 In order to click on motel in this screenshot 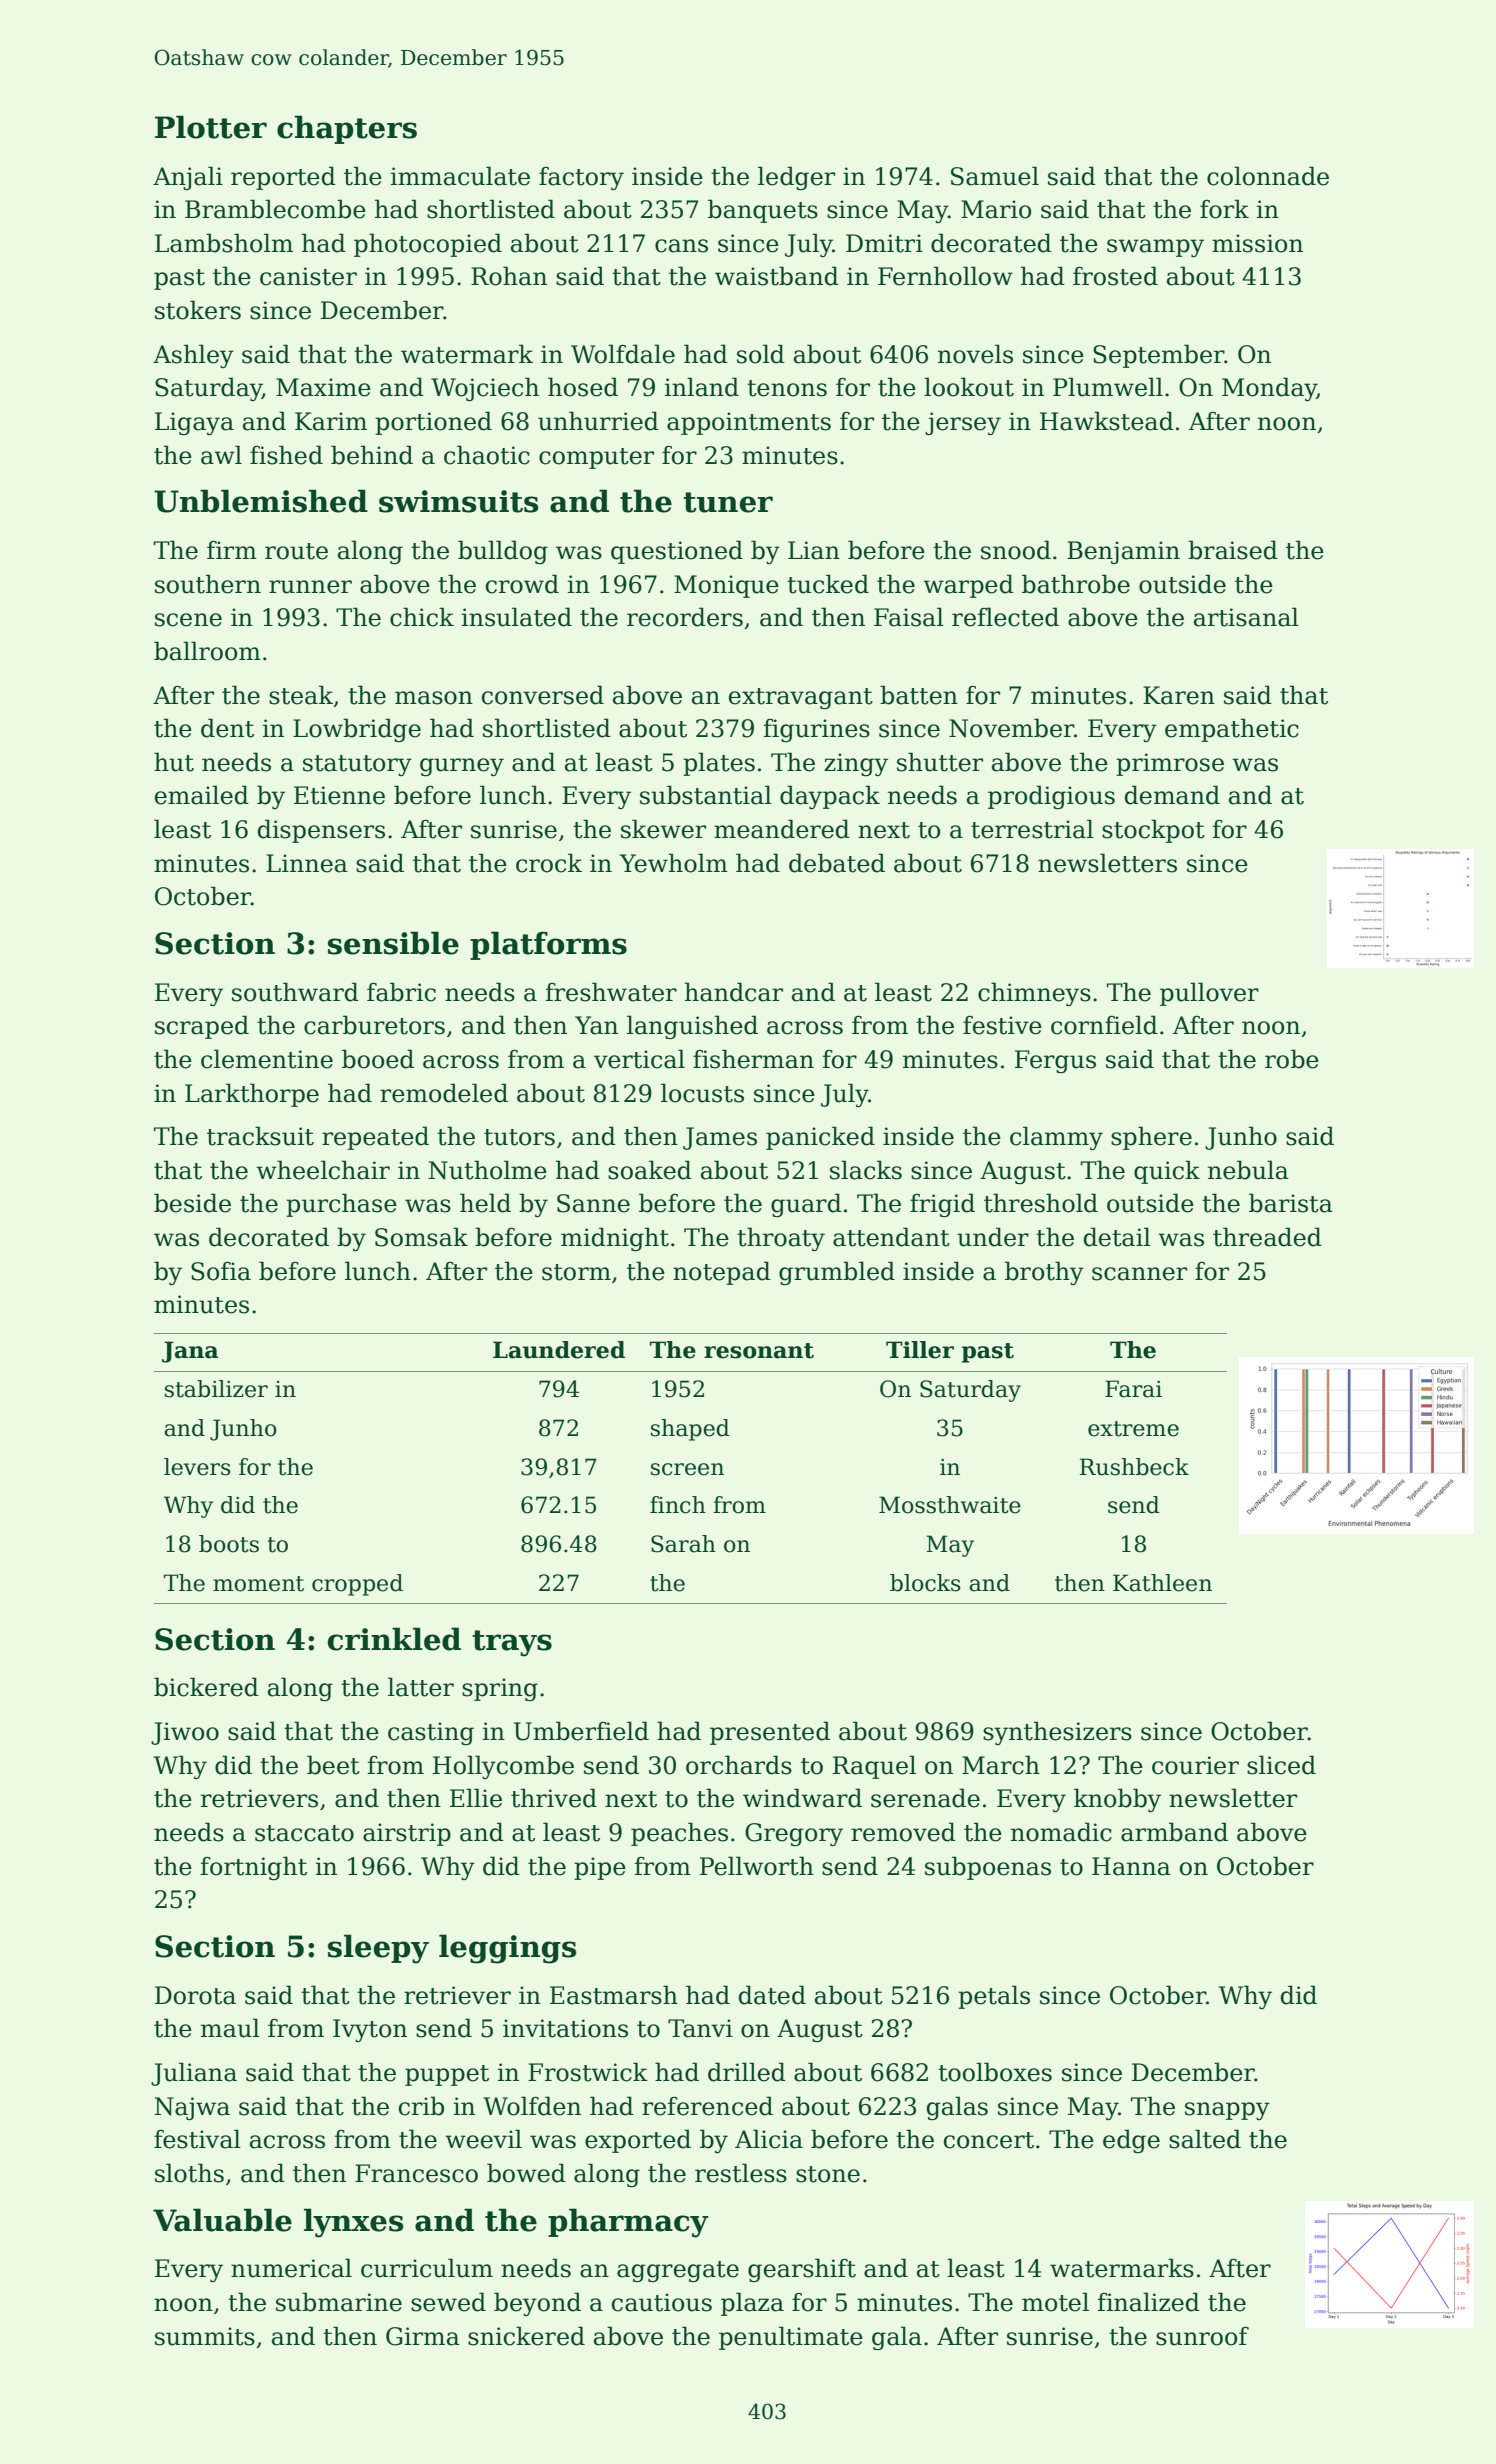, I will do `click(1055, 2302)`.
